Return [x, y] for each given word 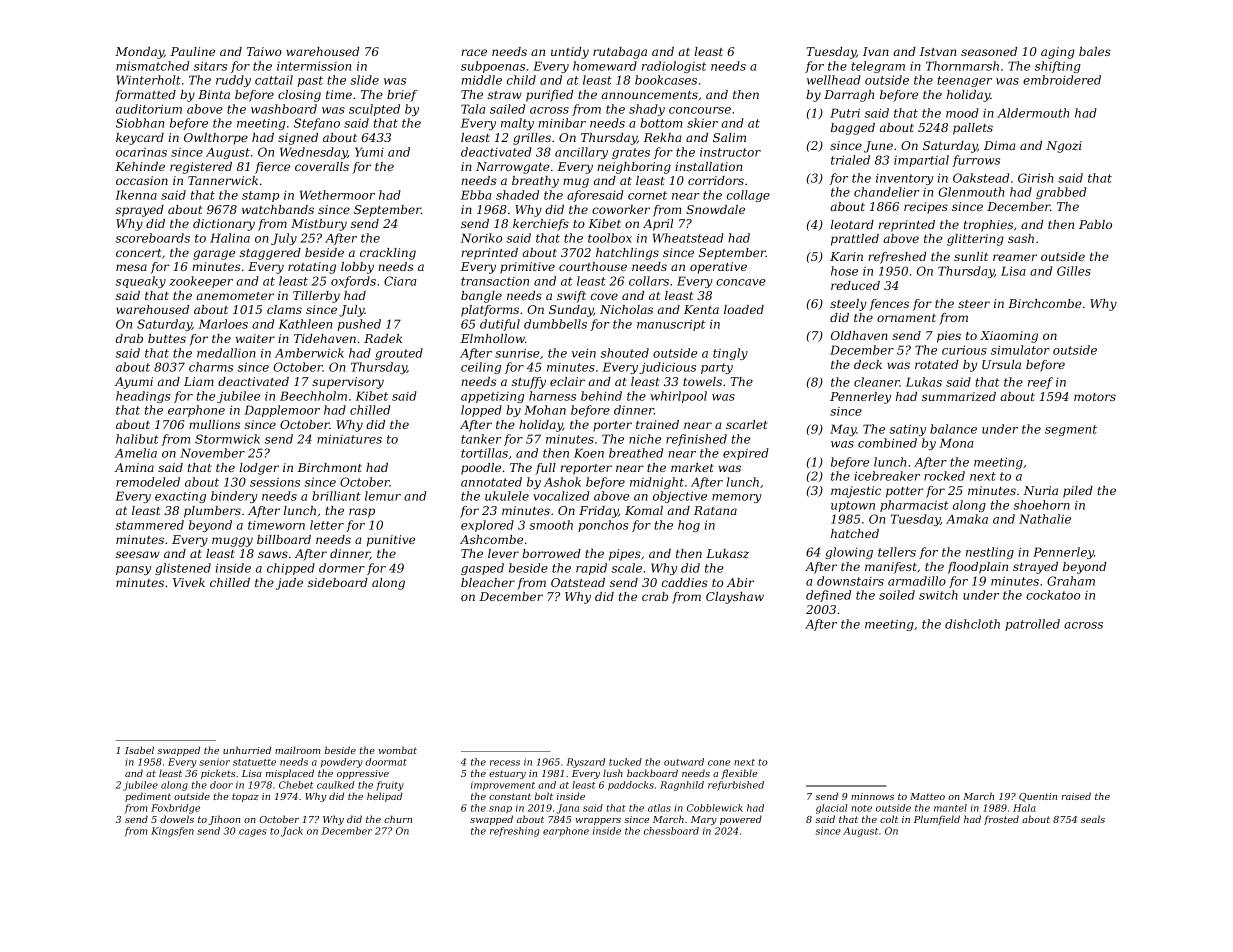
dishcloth [972, 624]
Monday [139, 53]
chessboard [671, 831]
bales [1095, 51]
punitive [391, 541]
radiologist [674, 67]
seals [1093, 819]
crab [655, 596]
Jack [292, 832]
